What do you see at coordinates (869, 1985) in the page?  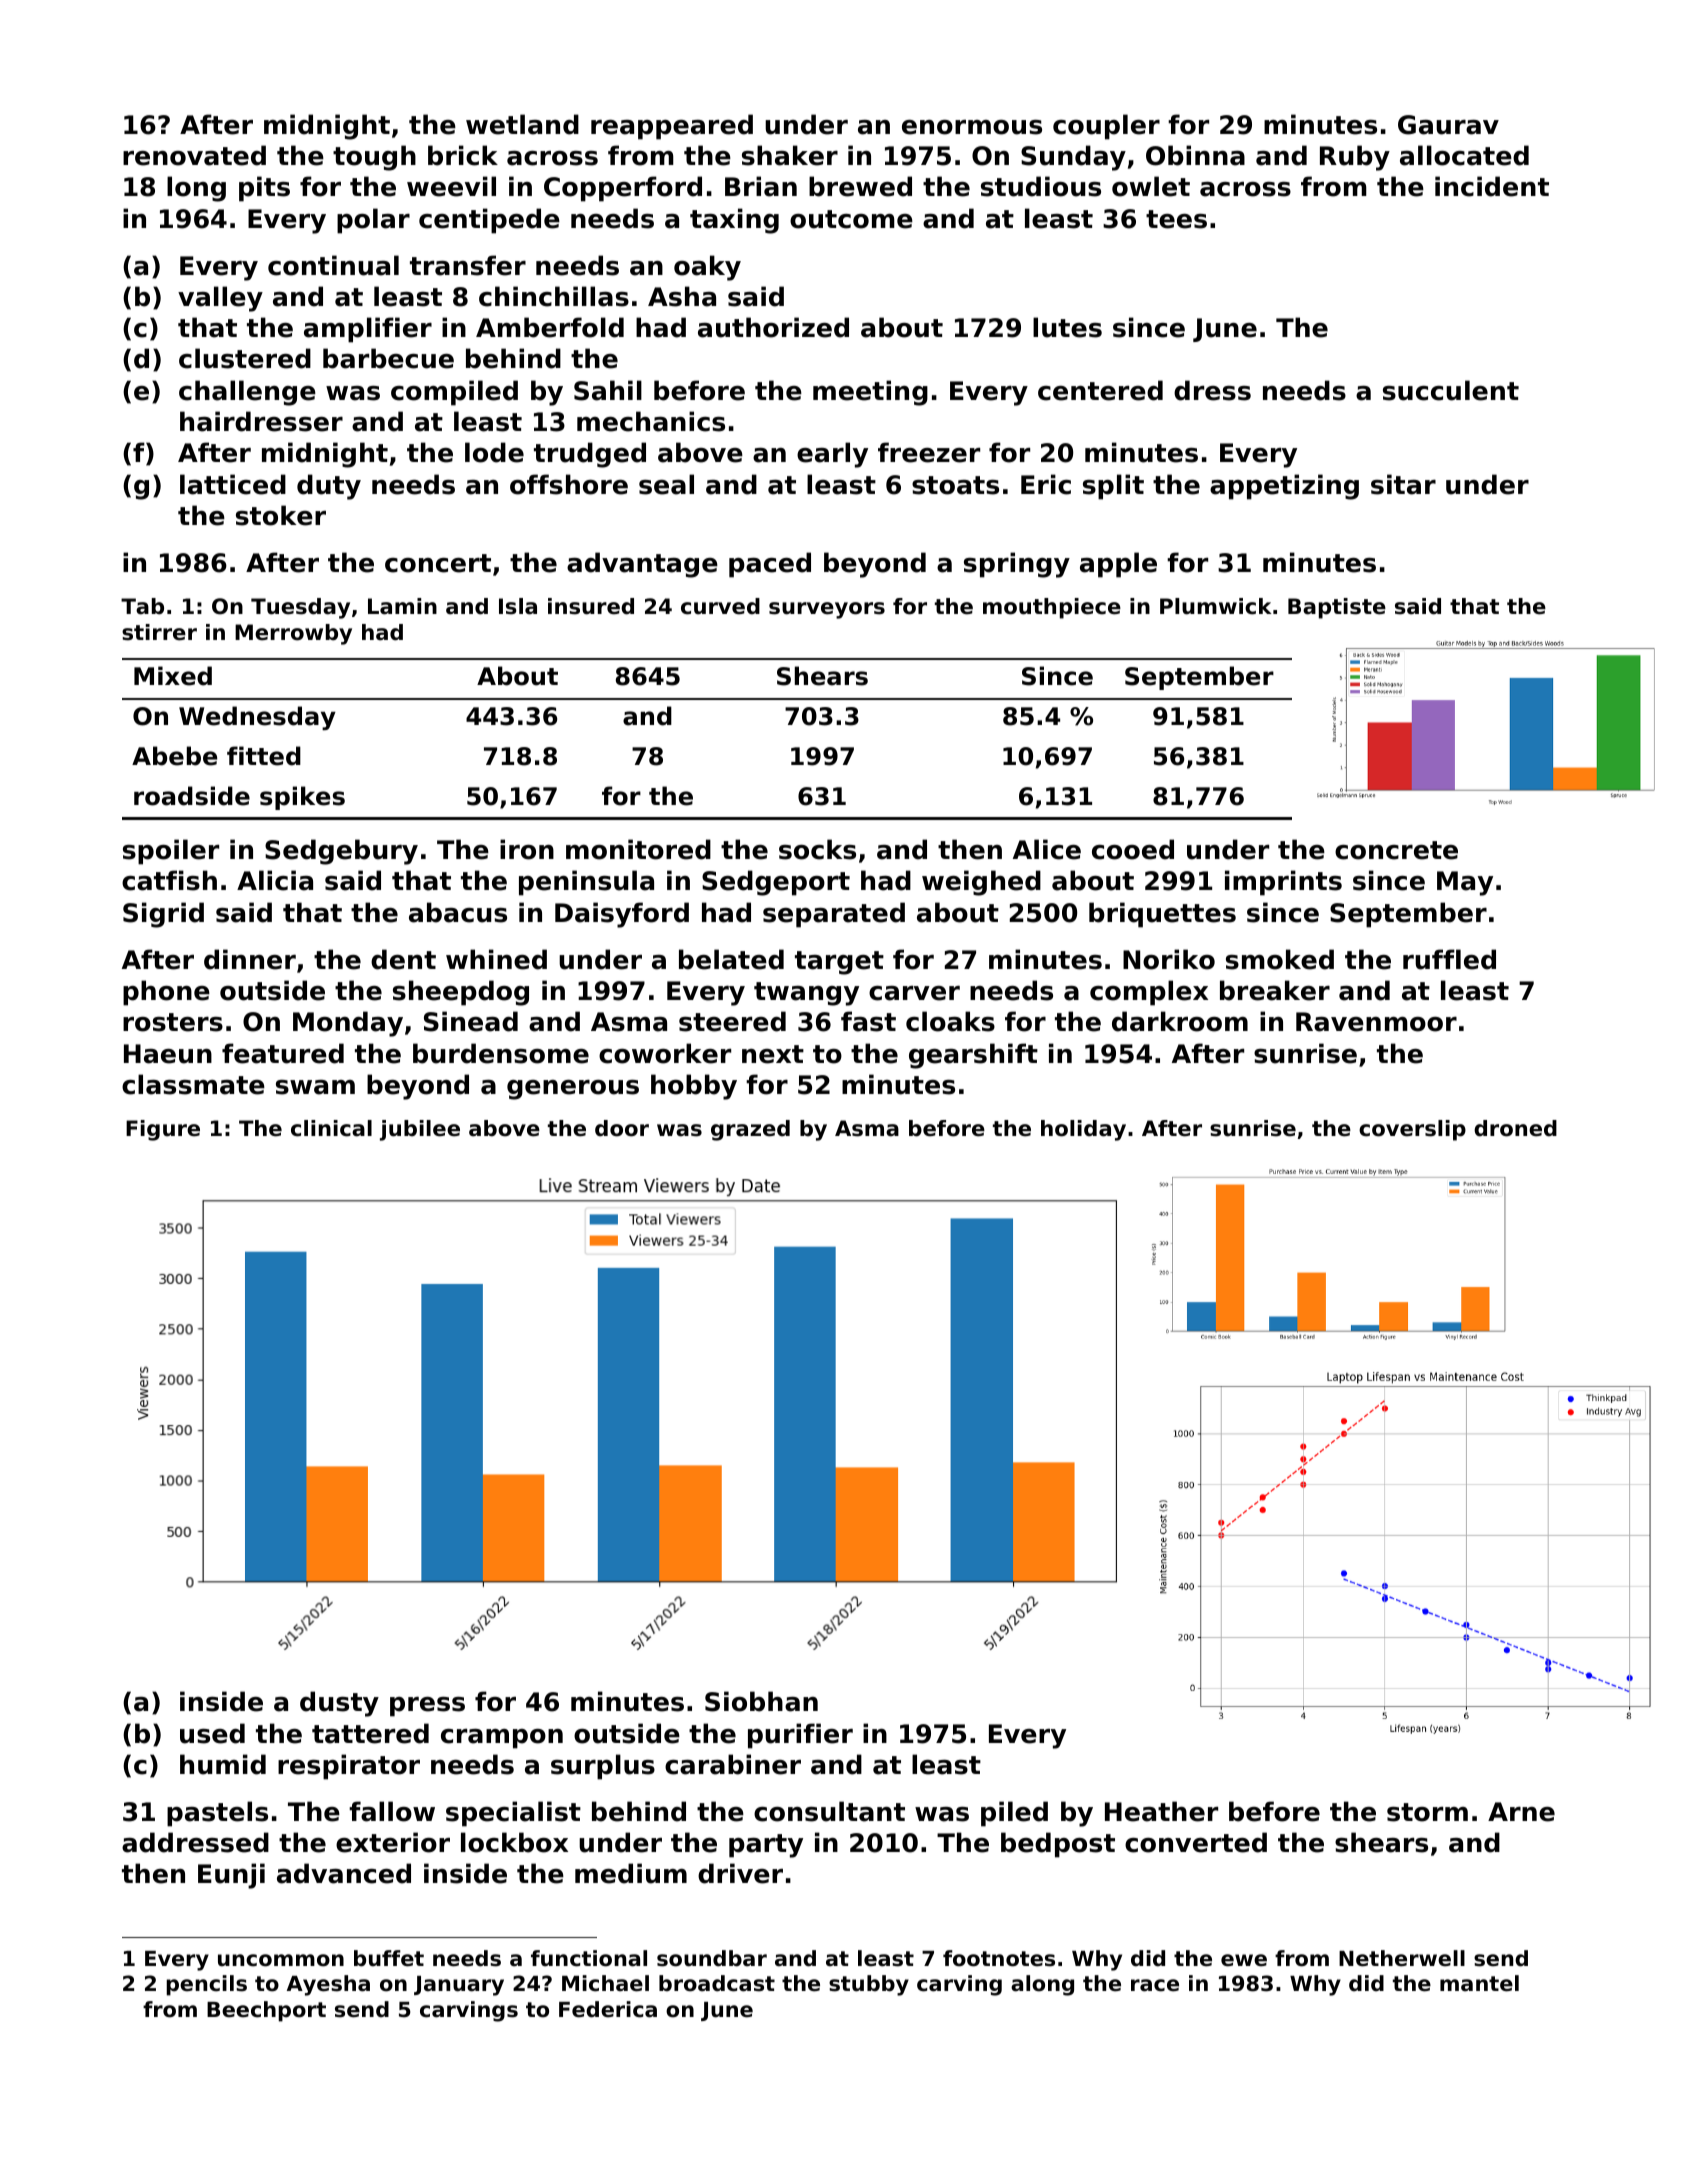 I see `stubby` at bounding box center [869, 1985].
